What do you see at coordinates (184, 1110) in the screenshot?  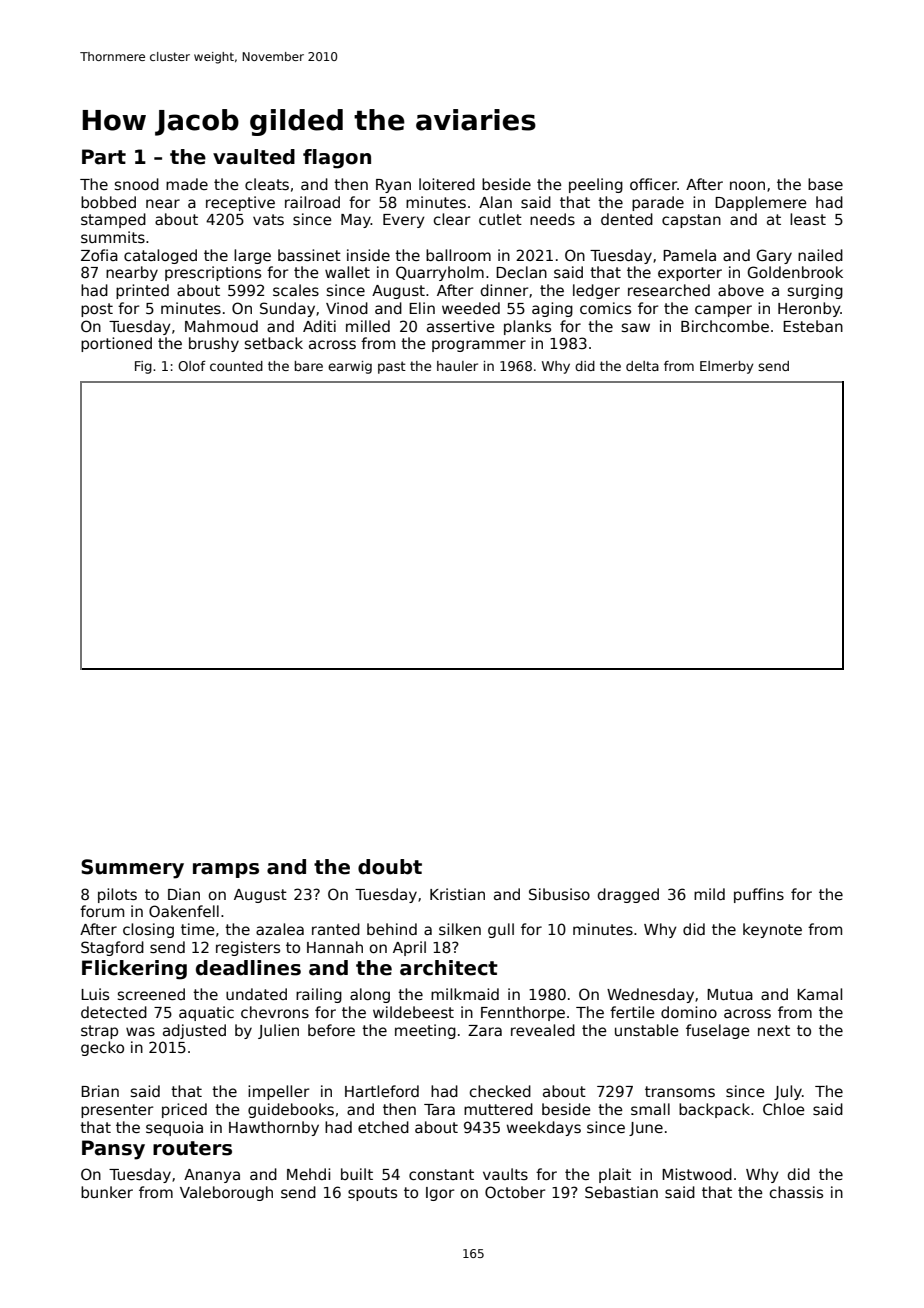 I see `priced` at bounding box center [184, 1110].
